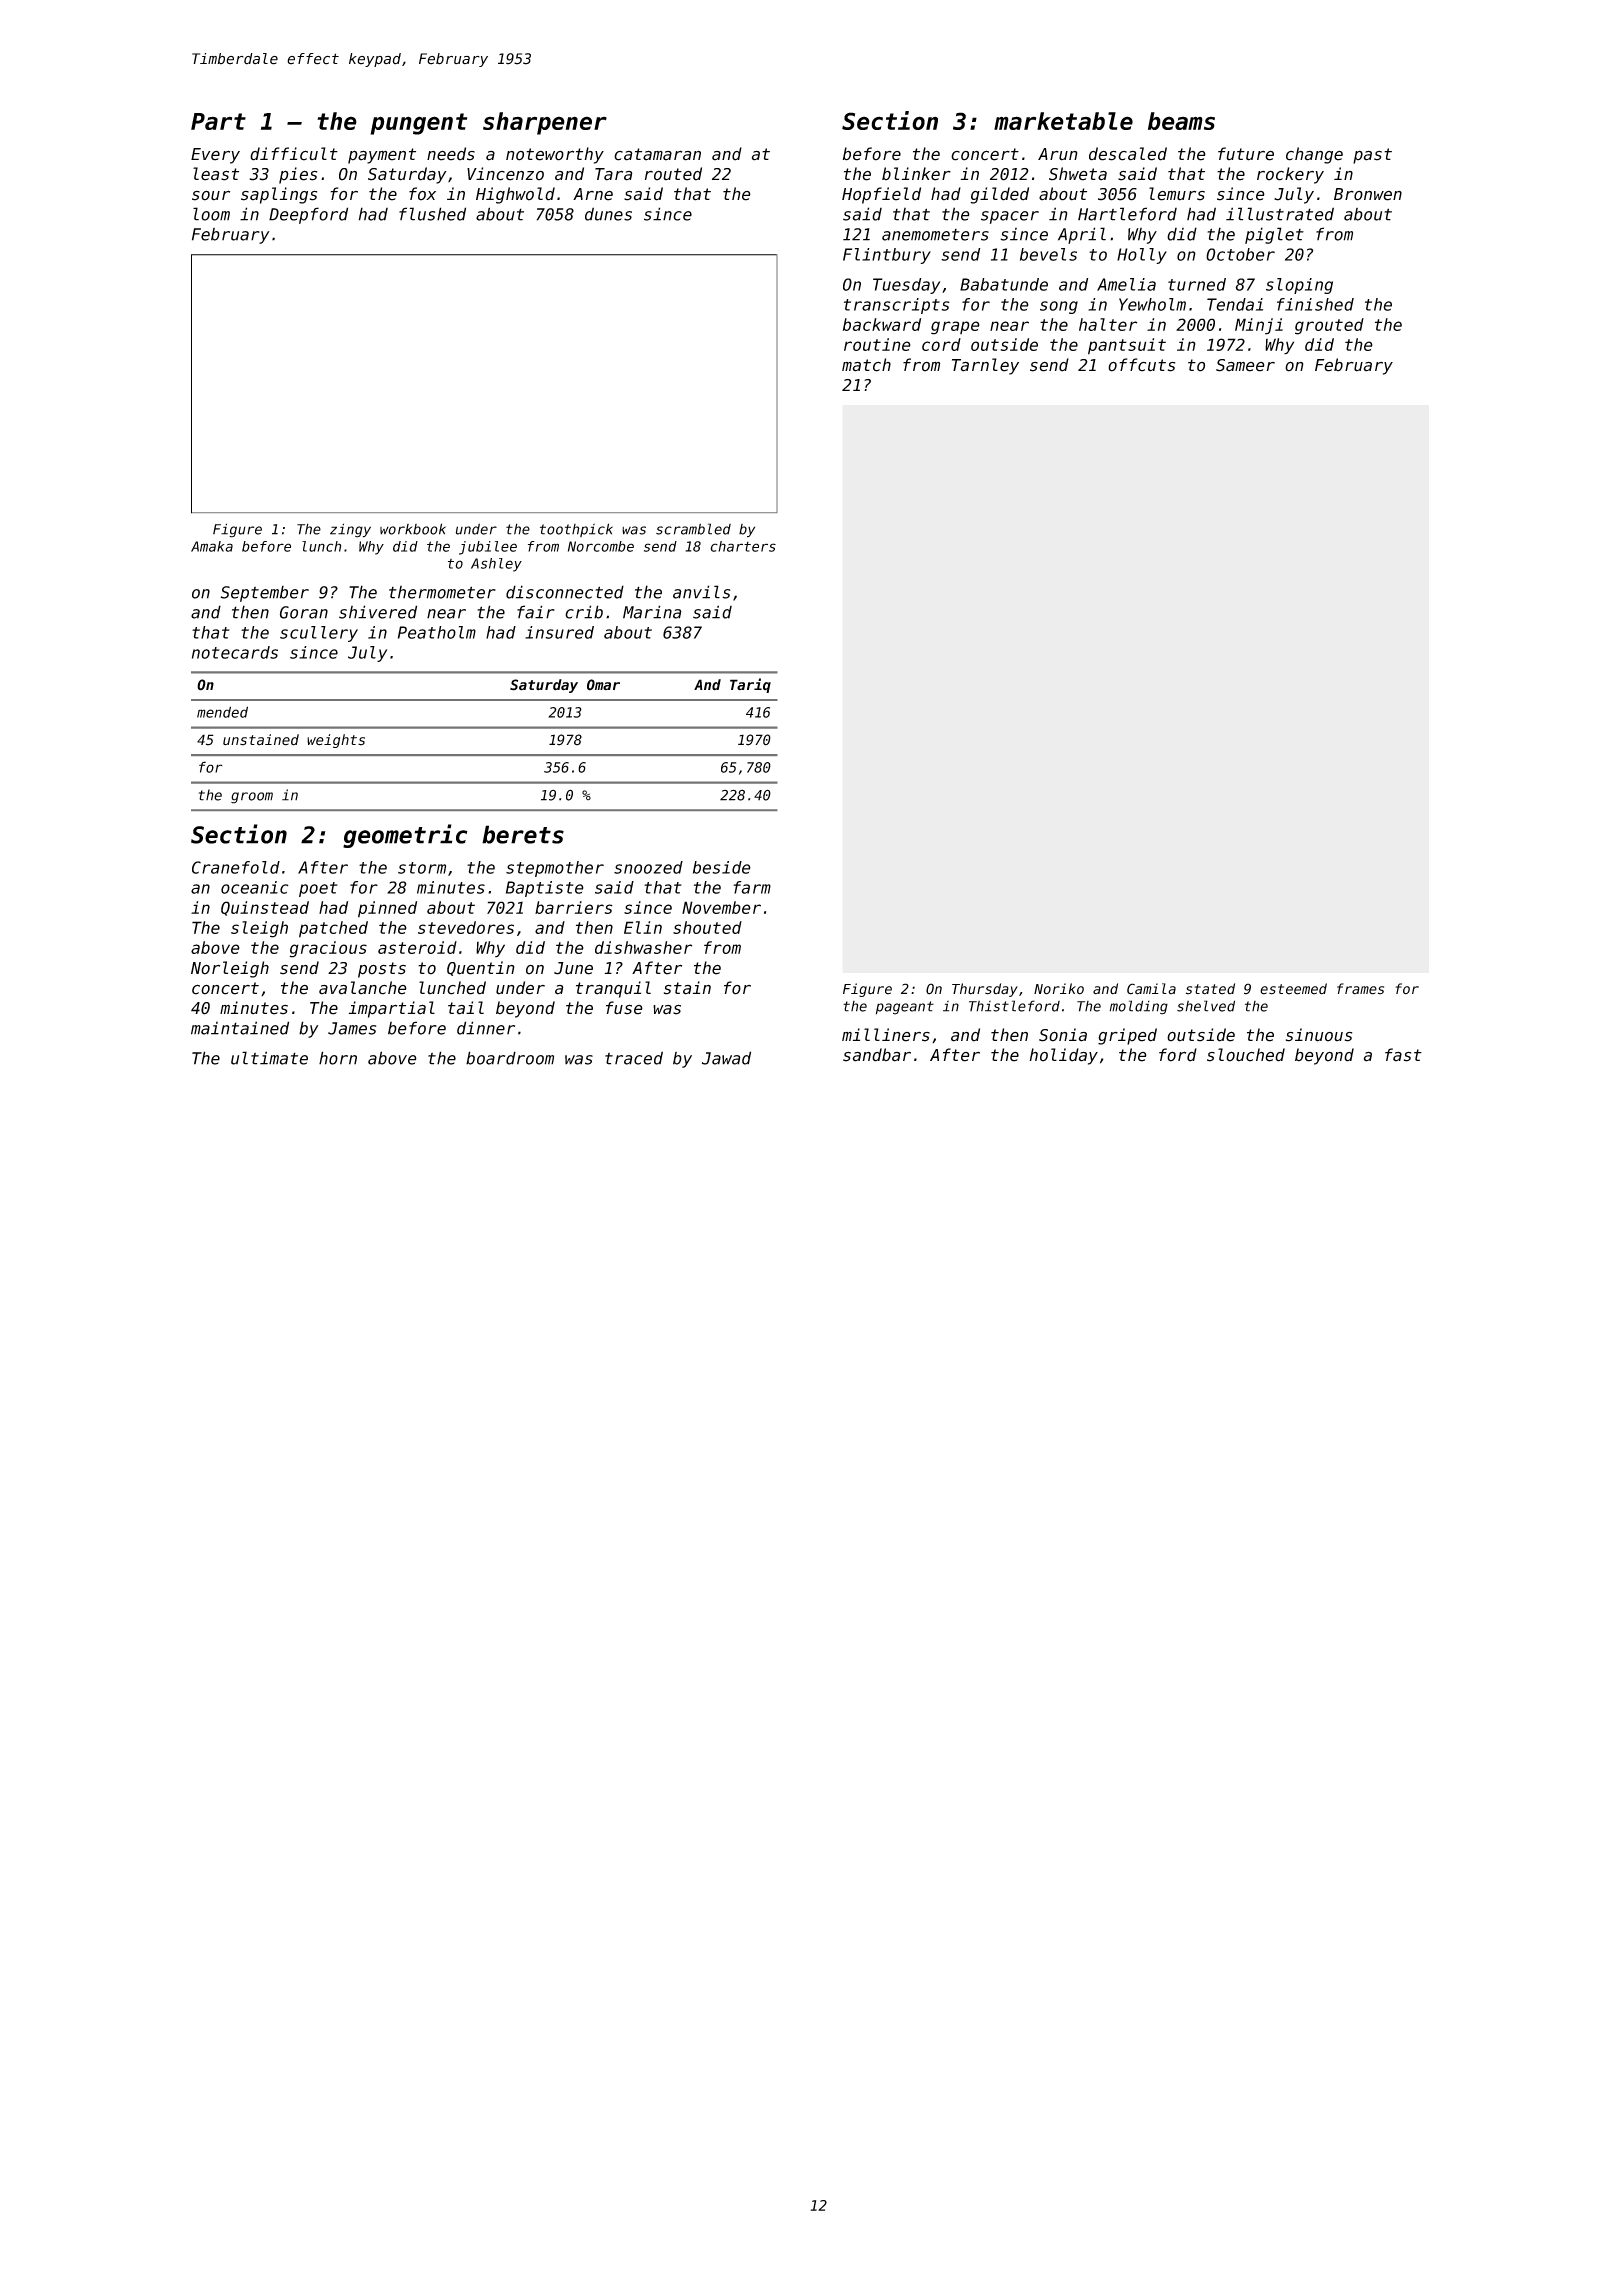 The width and height of the image is (1620, 2292). What do you see at coordinates (1315, 304) in the image?
I see `finished` at bounding box center [1315, 304].
